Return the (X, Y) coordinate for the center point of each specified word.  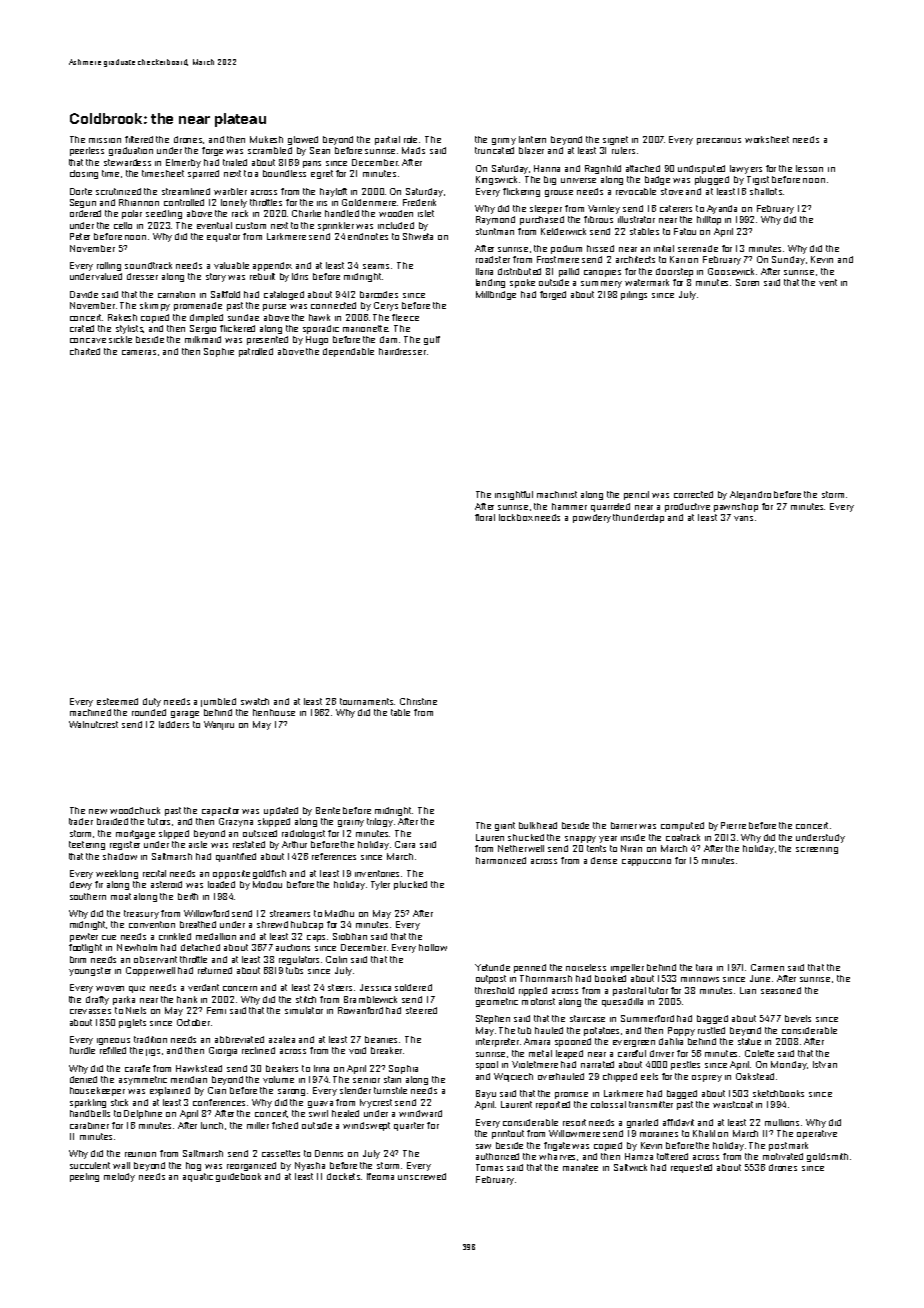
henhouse (274, 712)
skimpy (155, 306)
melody (119, 1177)
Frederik (419, 202)
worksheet (767, 139)
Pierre (733, 825)
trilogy (380, 822)
